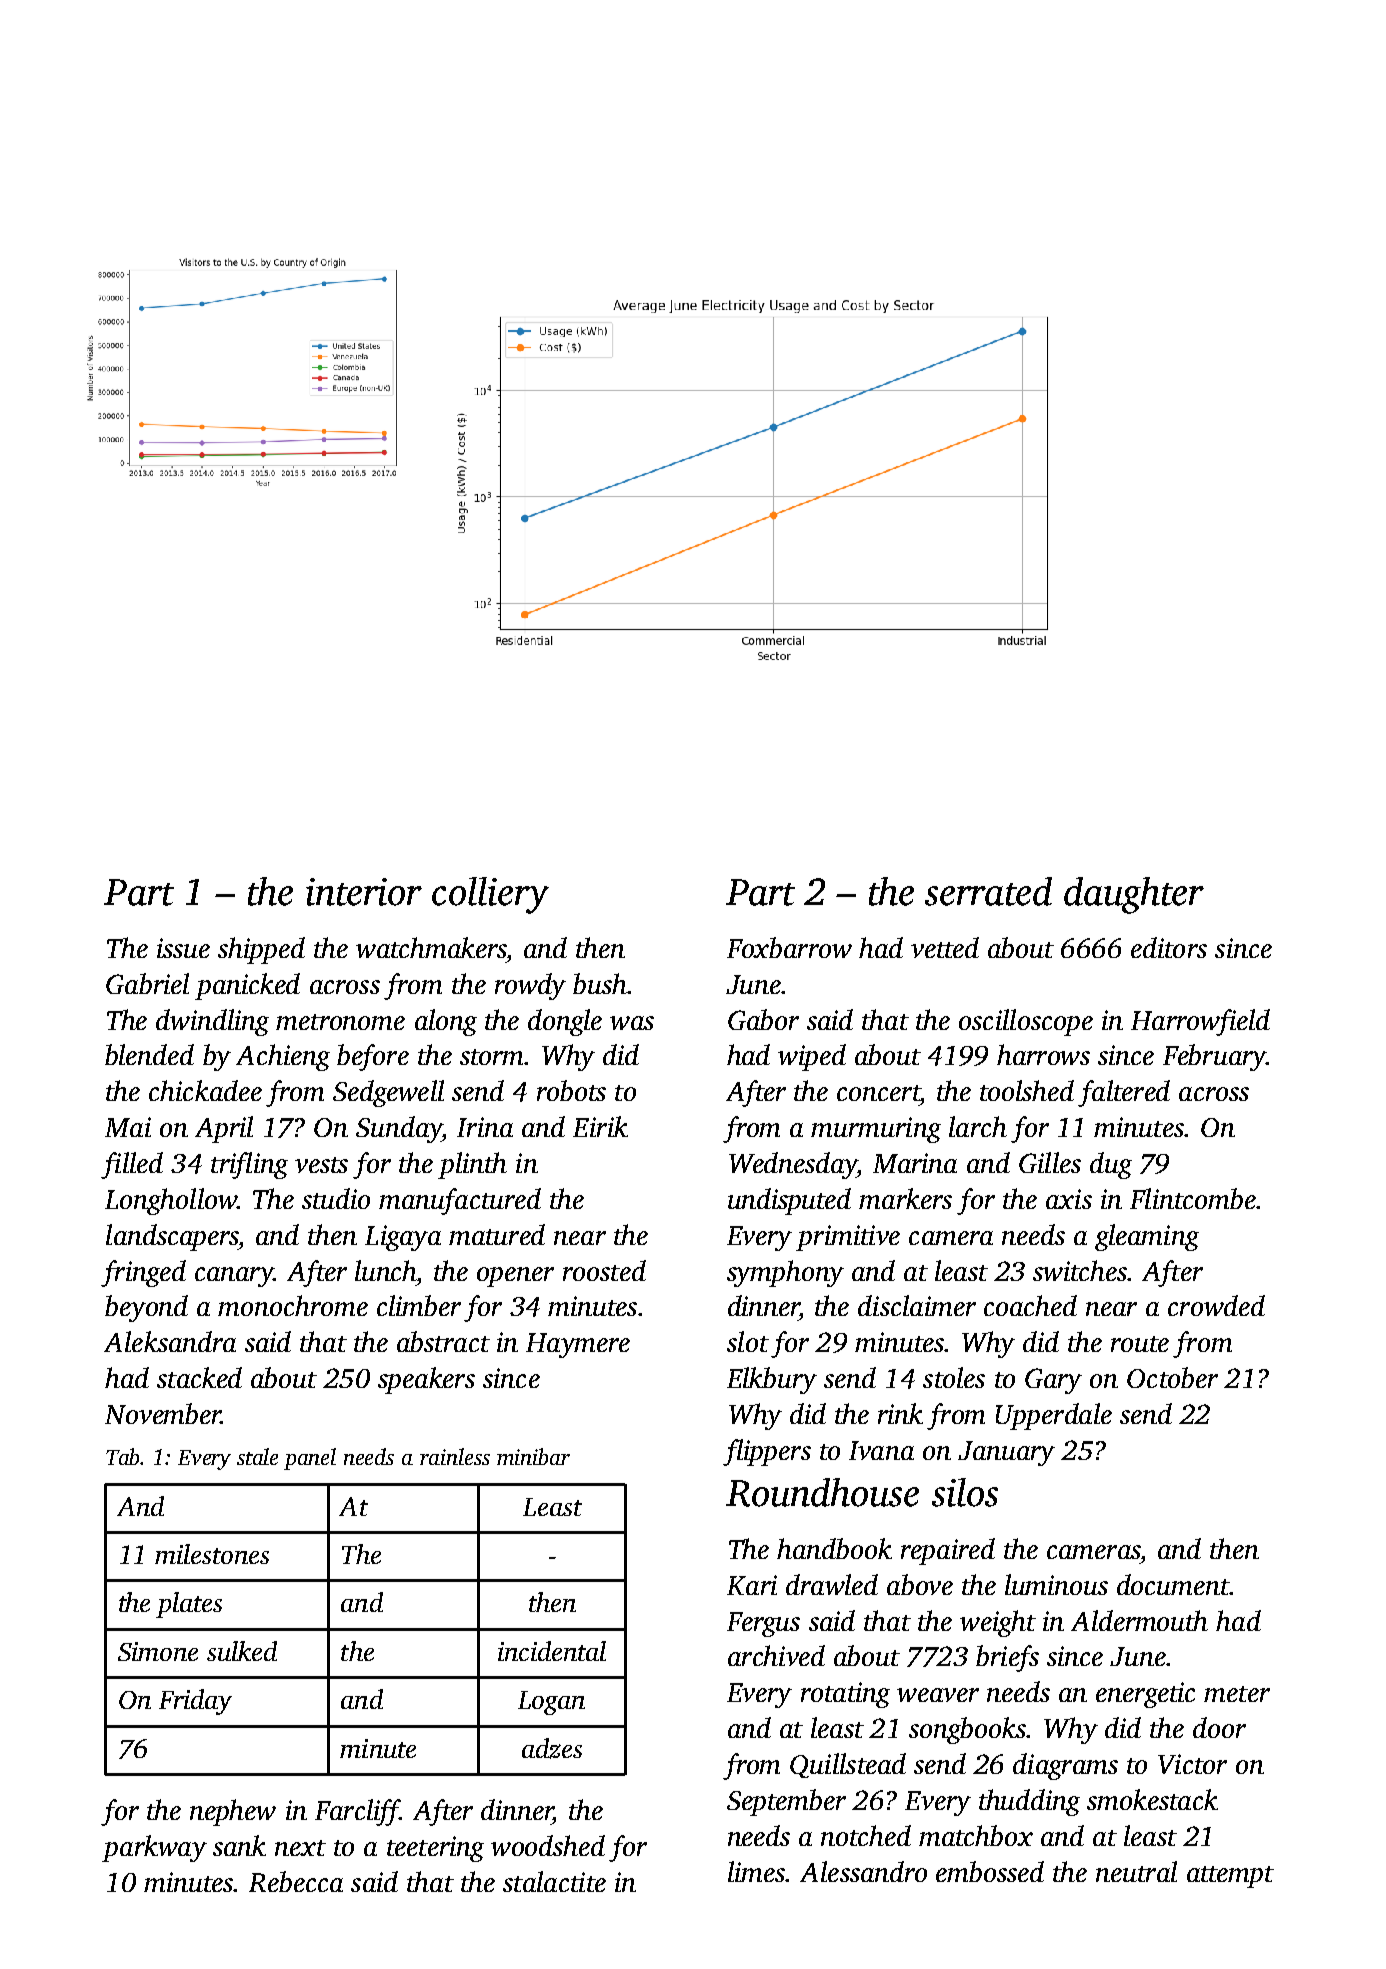  What do you see at coordinates (1134, 895) in the screenshot?
I see `daughter` at bounding box center [1134, 895].
